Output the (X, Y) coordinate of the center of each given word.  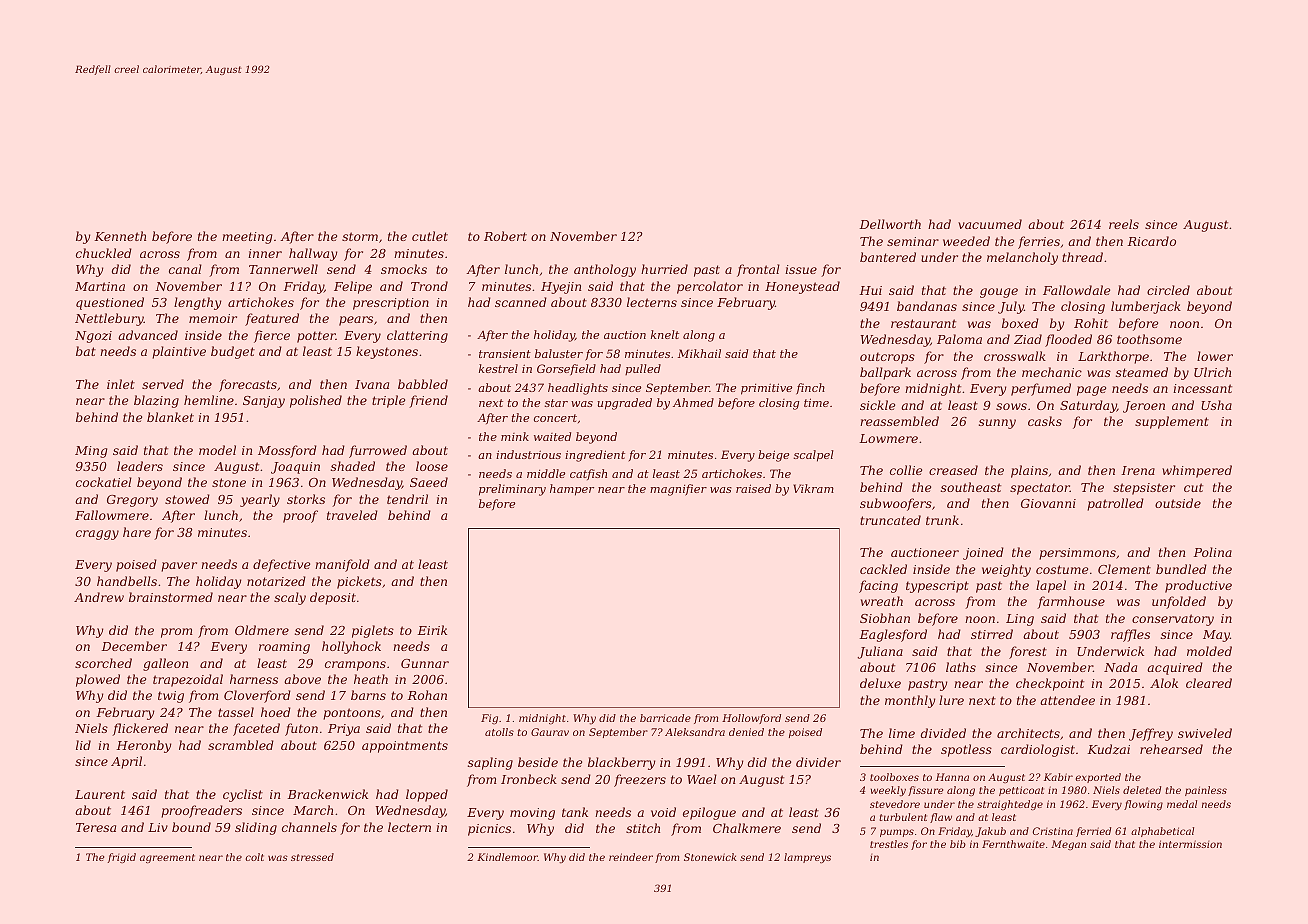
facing (878, 586)
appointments (405, 747)
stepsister (1144, 489)
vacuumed (990, 224)
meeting (247, 238)
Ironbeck (529, 779)
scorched (103, 663)
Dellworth (890, 224)
